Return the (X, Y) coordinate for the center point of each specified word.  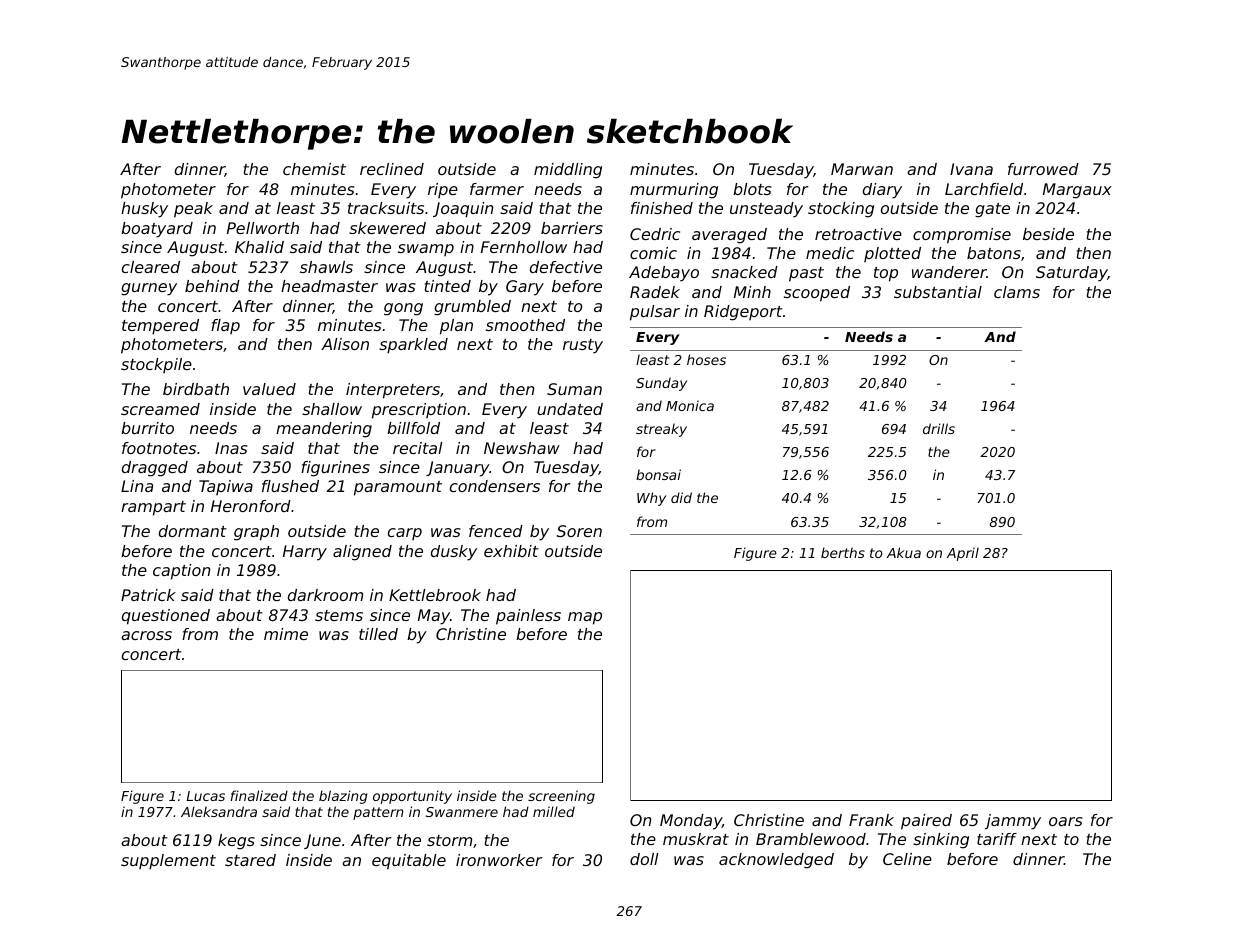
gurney (149, 289)
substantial (938, 292)
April (963, 554)
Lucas (205, 796)
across (146, 635)
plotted (892, 254)
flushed (290, 486)
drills (939, 428)
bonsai (658, 474)
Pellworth (263, 228)
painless (528, 617)
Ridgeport (743, 313)
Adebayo (664, 274)
